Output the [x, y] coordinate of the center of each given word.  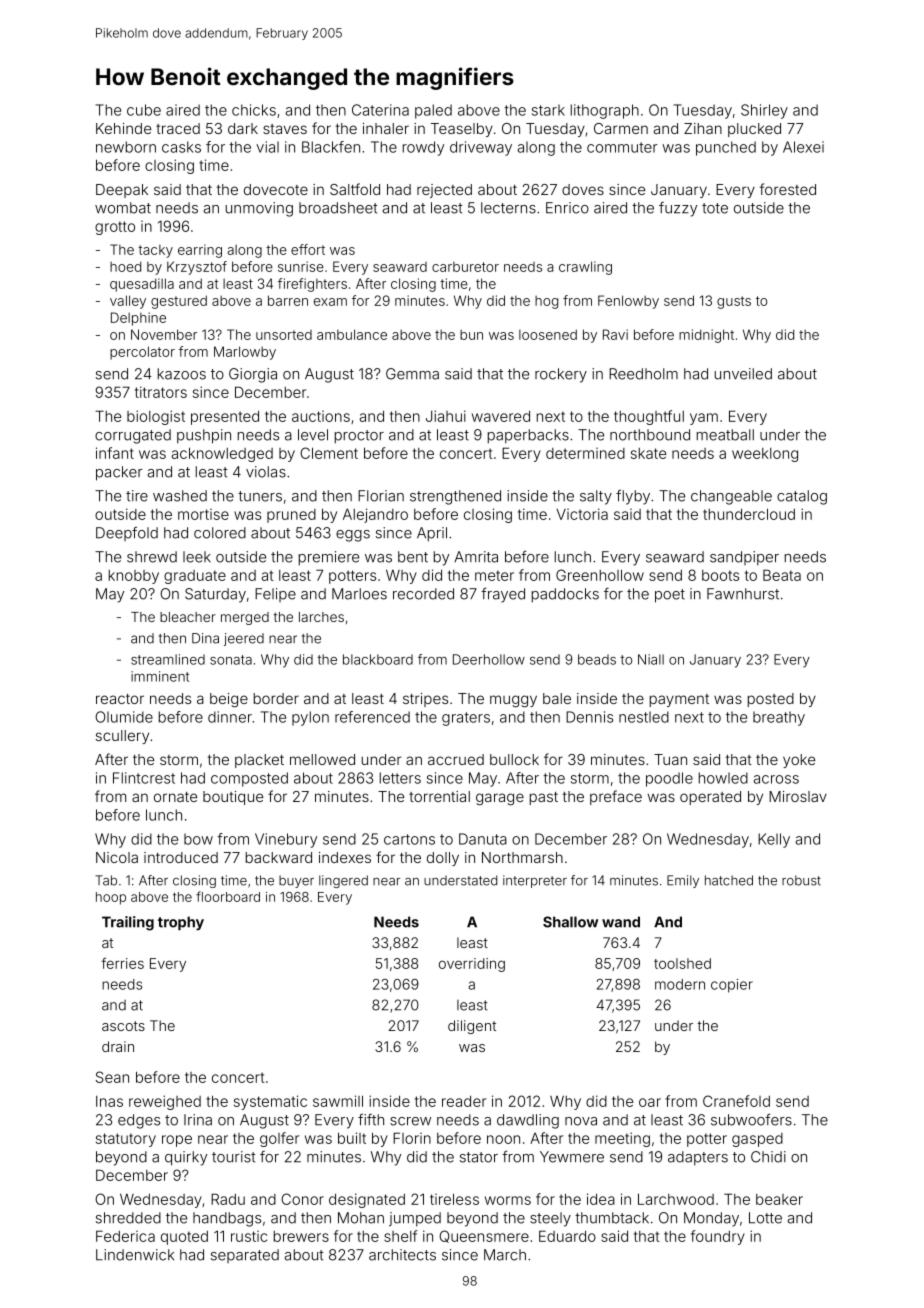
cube [144, 110]
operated [710, 798]
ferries [123, 963]
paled [433, 111]
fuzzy [678, 209]
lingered [343, 881]
